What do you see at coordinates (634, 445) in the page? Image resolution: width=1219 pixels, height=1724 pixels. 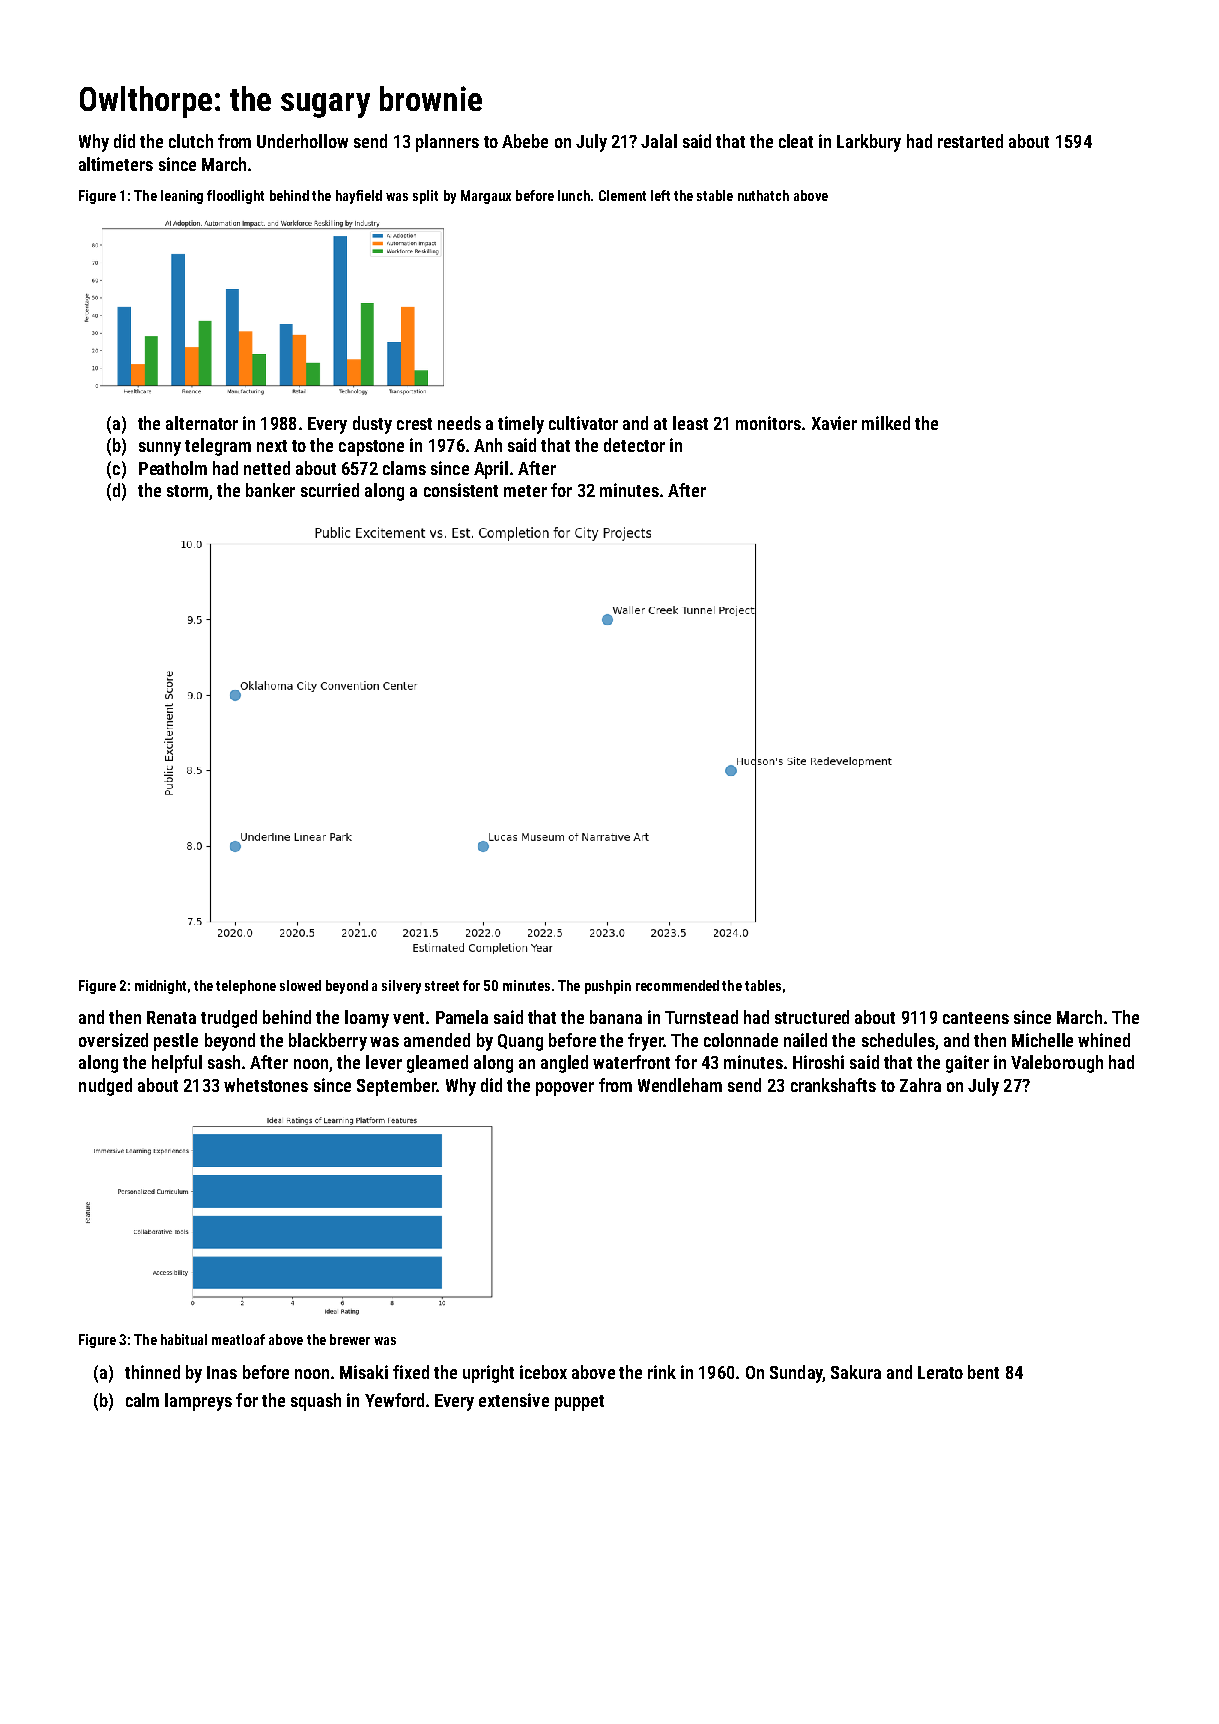 I see `detector` at bounding box center [634, 445].
